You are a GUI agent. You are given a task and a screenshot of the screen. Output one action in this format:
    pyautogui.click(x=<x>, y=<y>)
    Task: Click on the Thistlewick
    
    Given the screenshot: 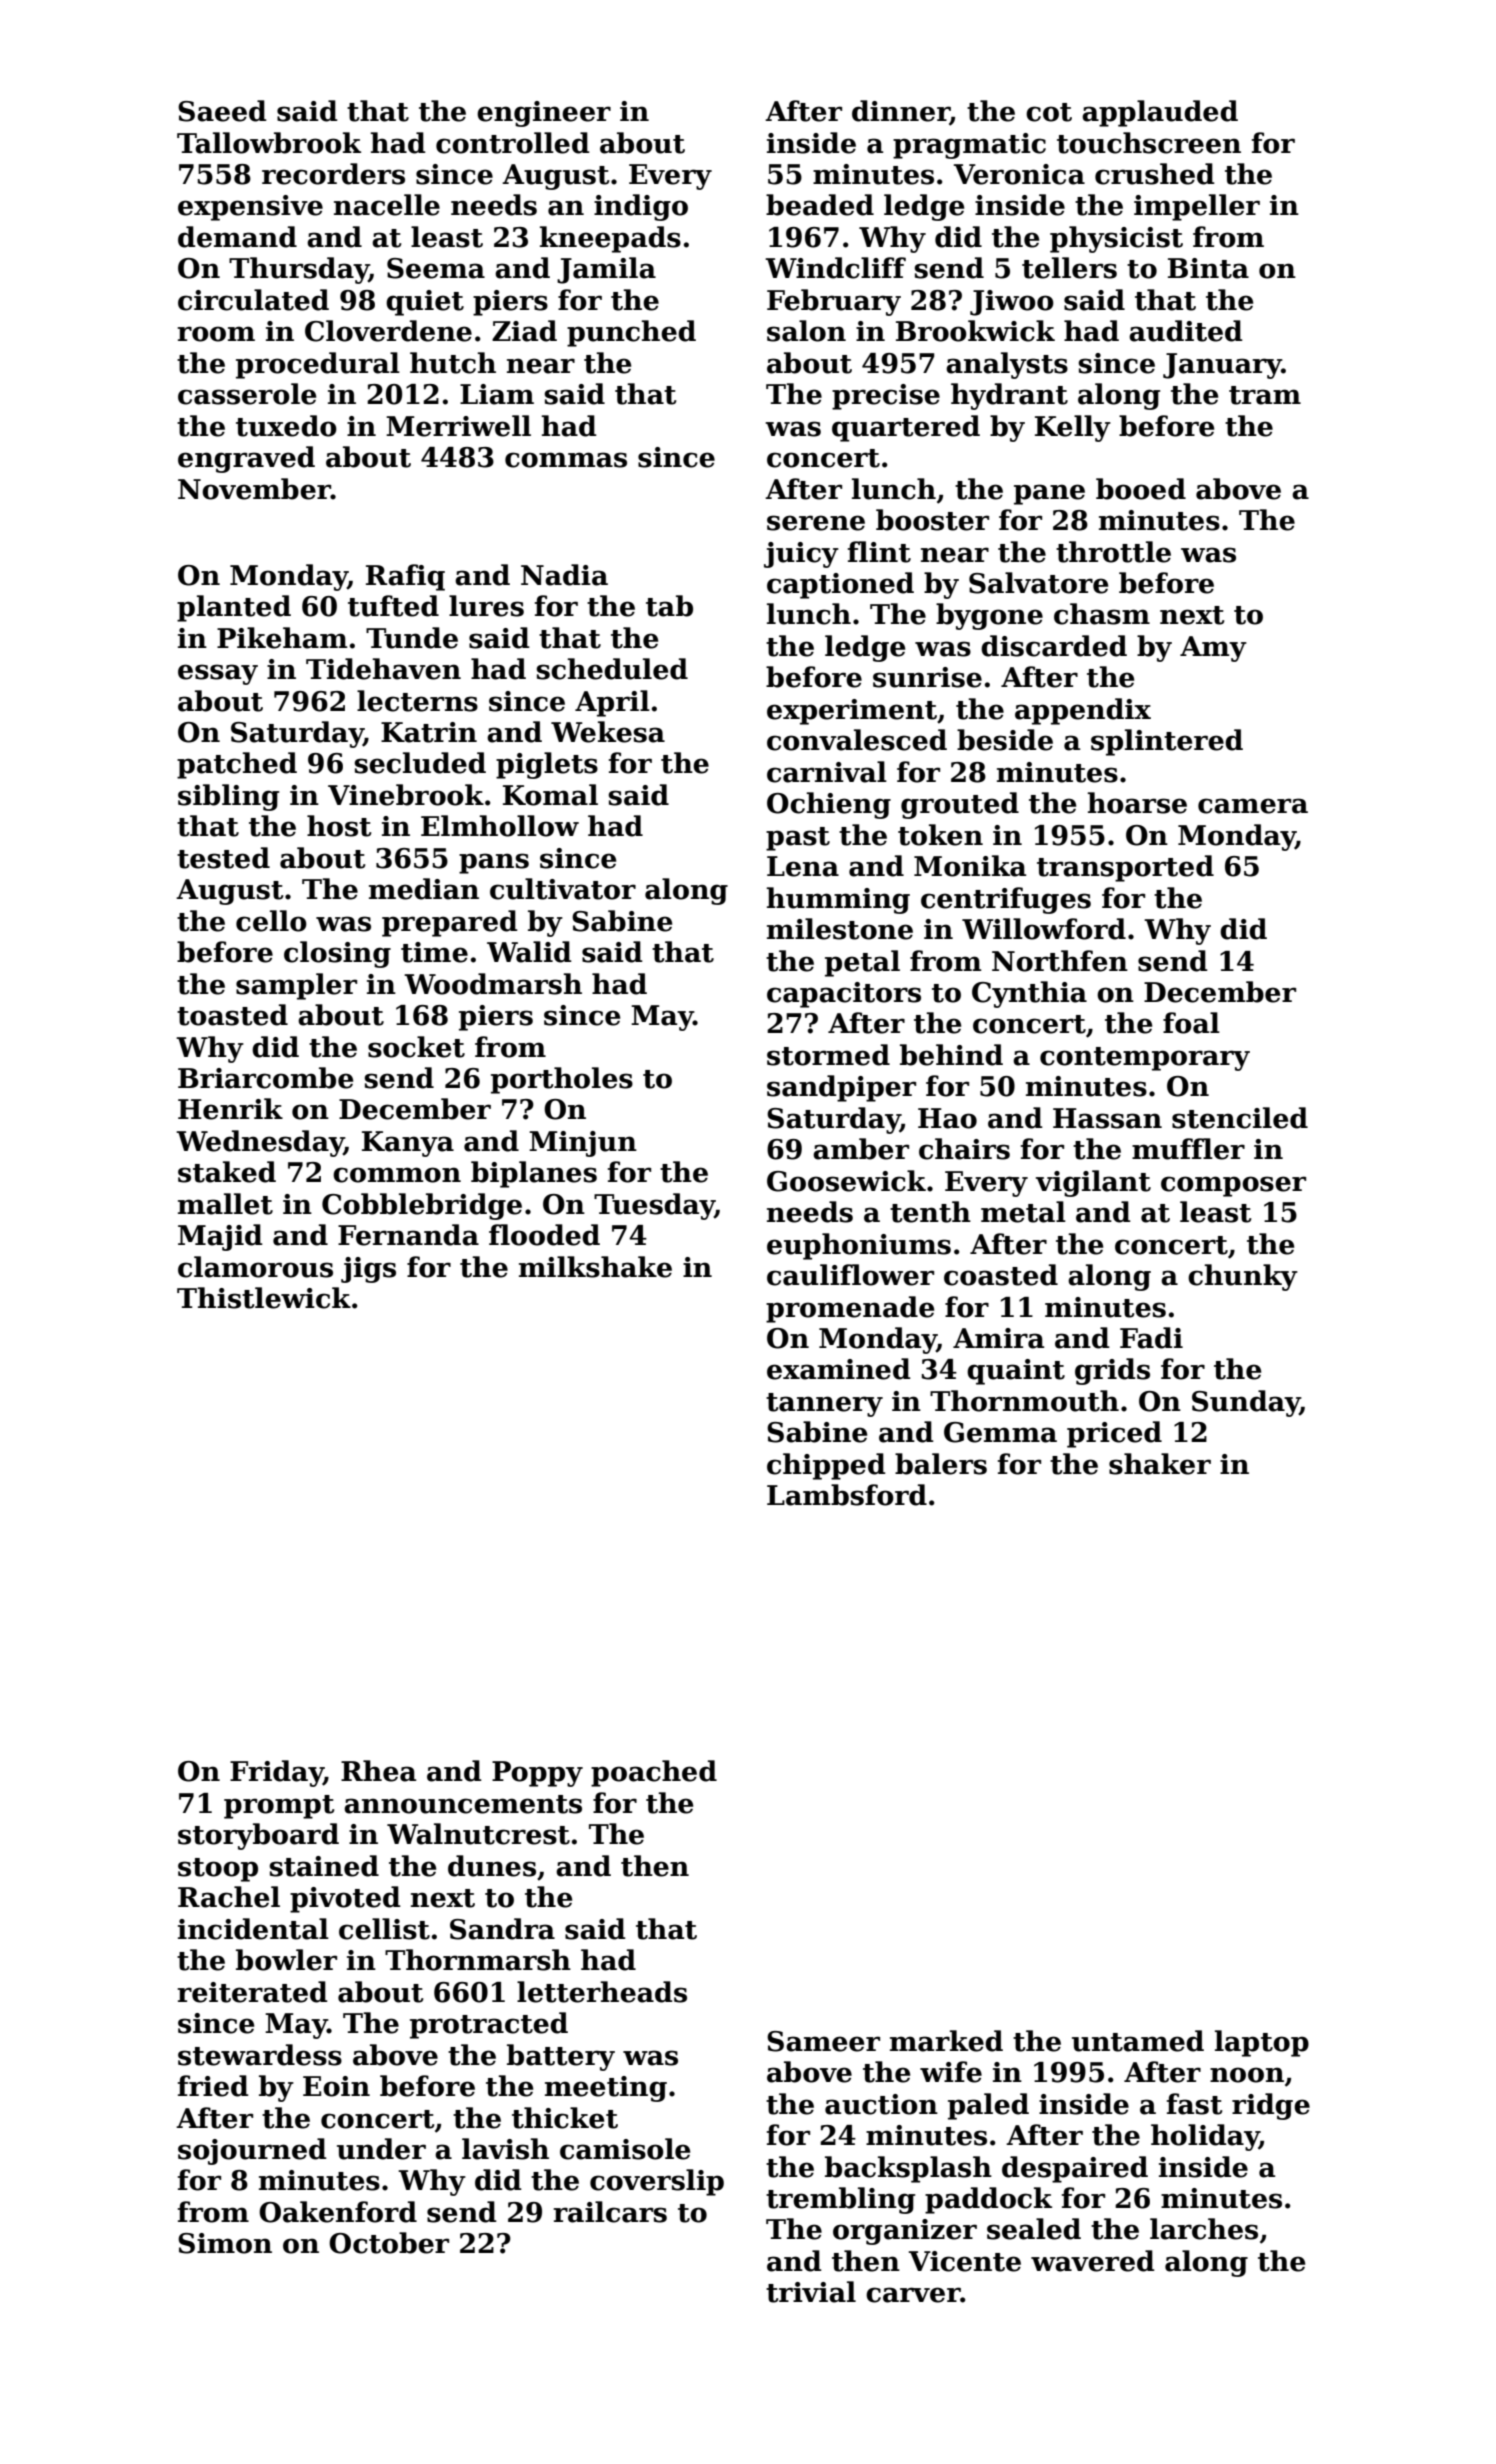 What is the action you would take?
    pyautogui.click(x=264, y=1298)
